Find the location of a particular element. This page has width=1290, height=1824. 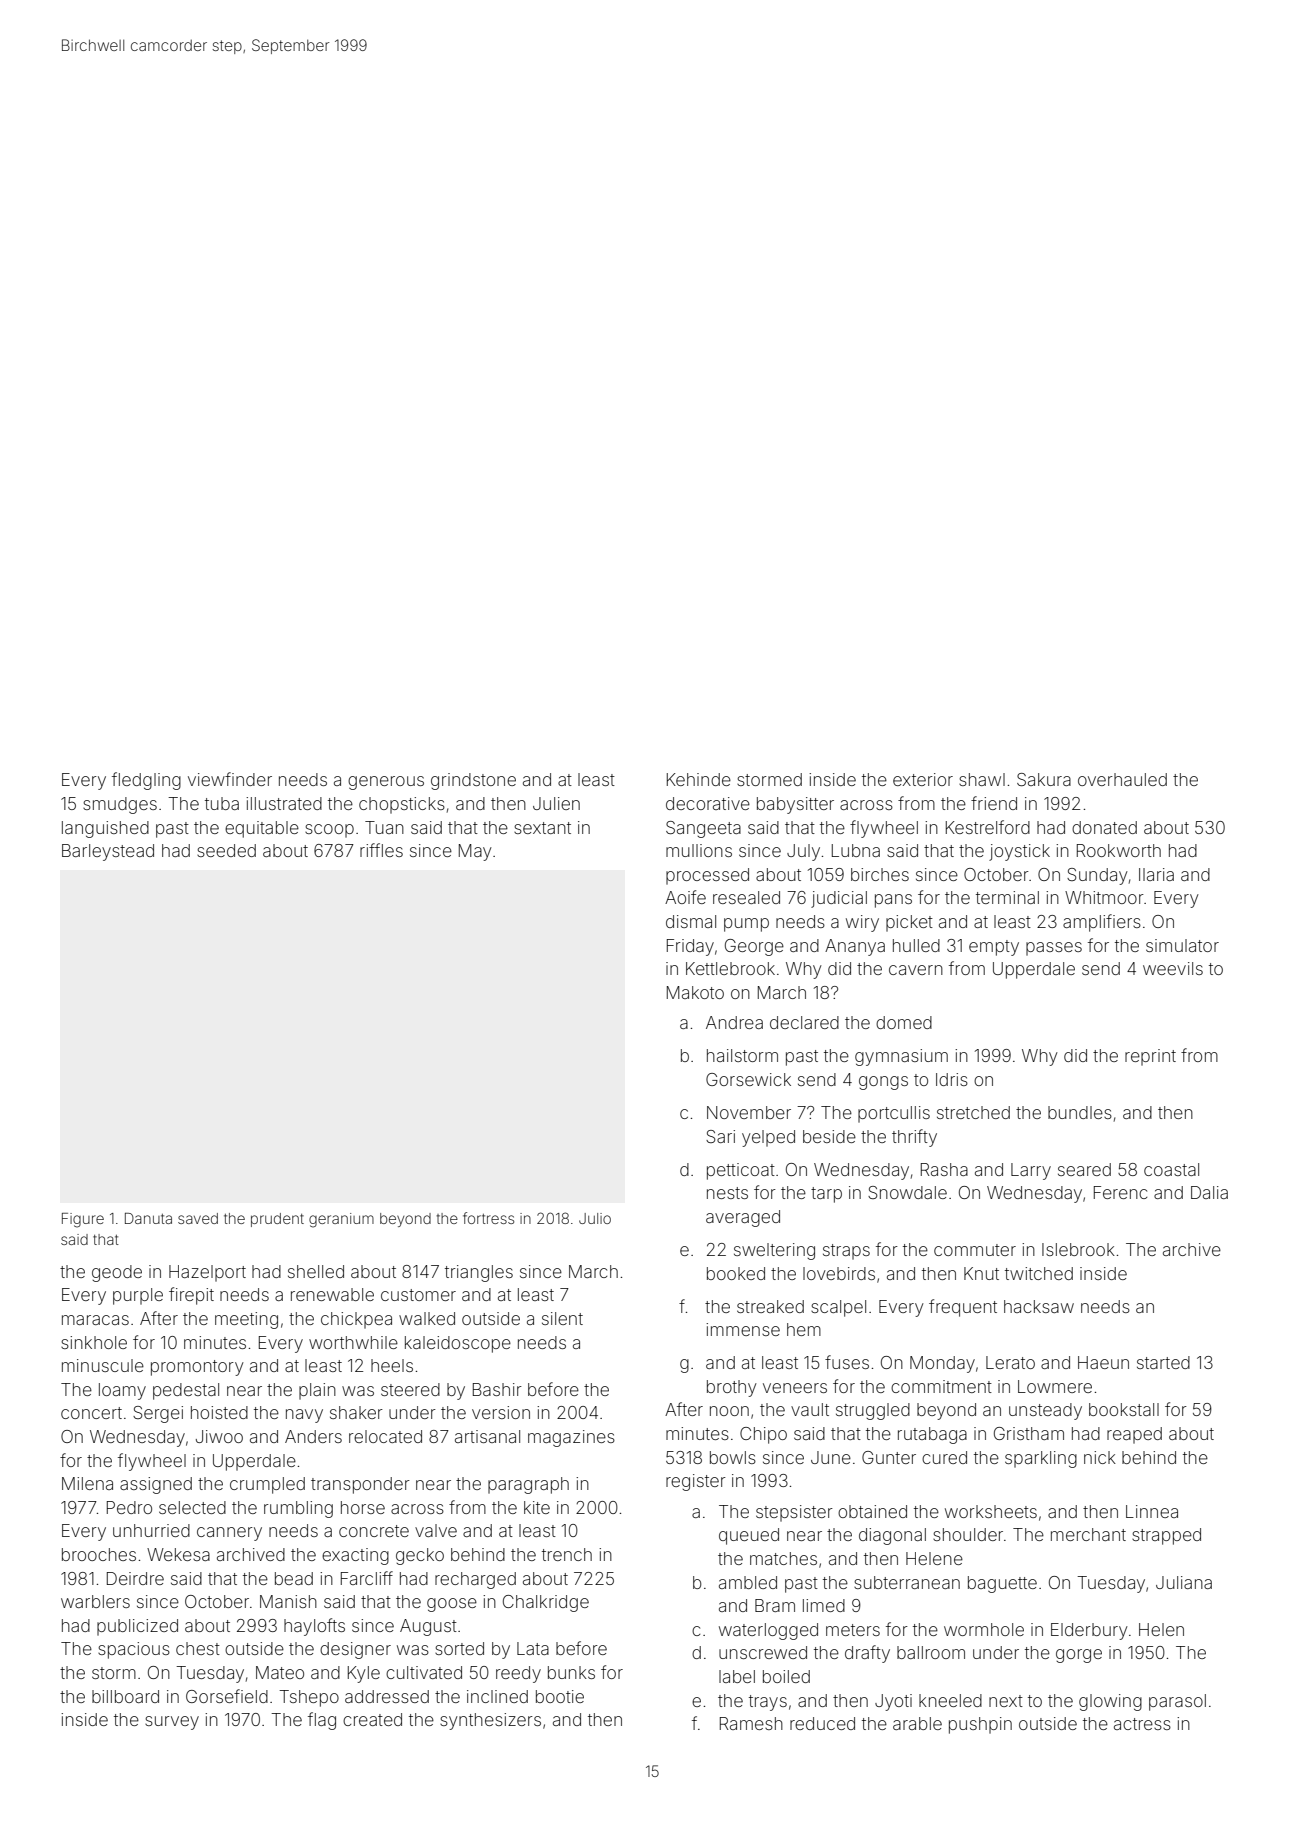

haylofts is located at coordinates (314, 1627).
